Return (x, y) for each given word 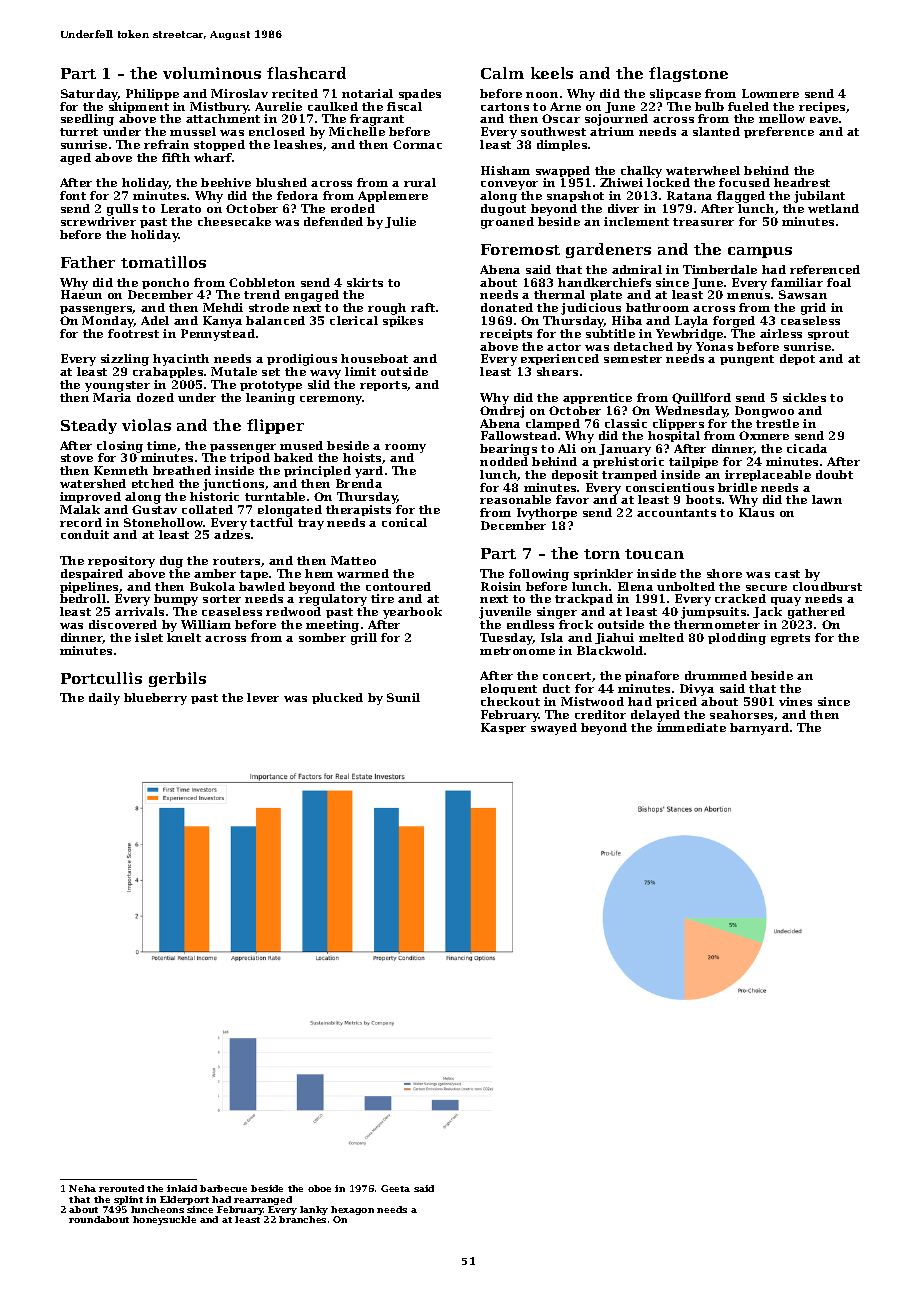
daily (104, 699)
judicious (591, 309)
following (539, 575)
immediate (691, 727)
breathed (182, 470)
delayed (655, 716)
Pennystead (218, 335)
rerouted (121, 1188)
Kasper (503, 728)
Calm (502, 73)
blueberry (155, 699)
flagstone (688, 74)
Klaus (756, 512)
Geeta (395, 1188)
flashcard (306, 73)
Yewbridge (689, 335)
